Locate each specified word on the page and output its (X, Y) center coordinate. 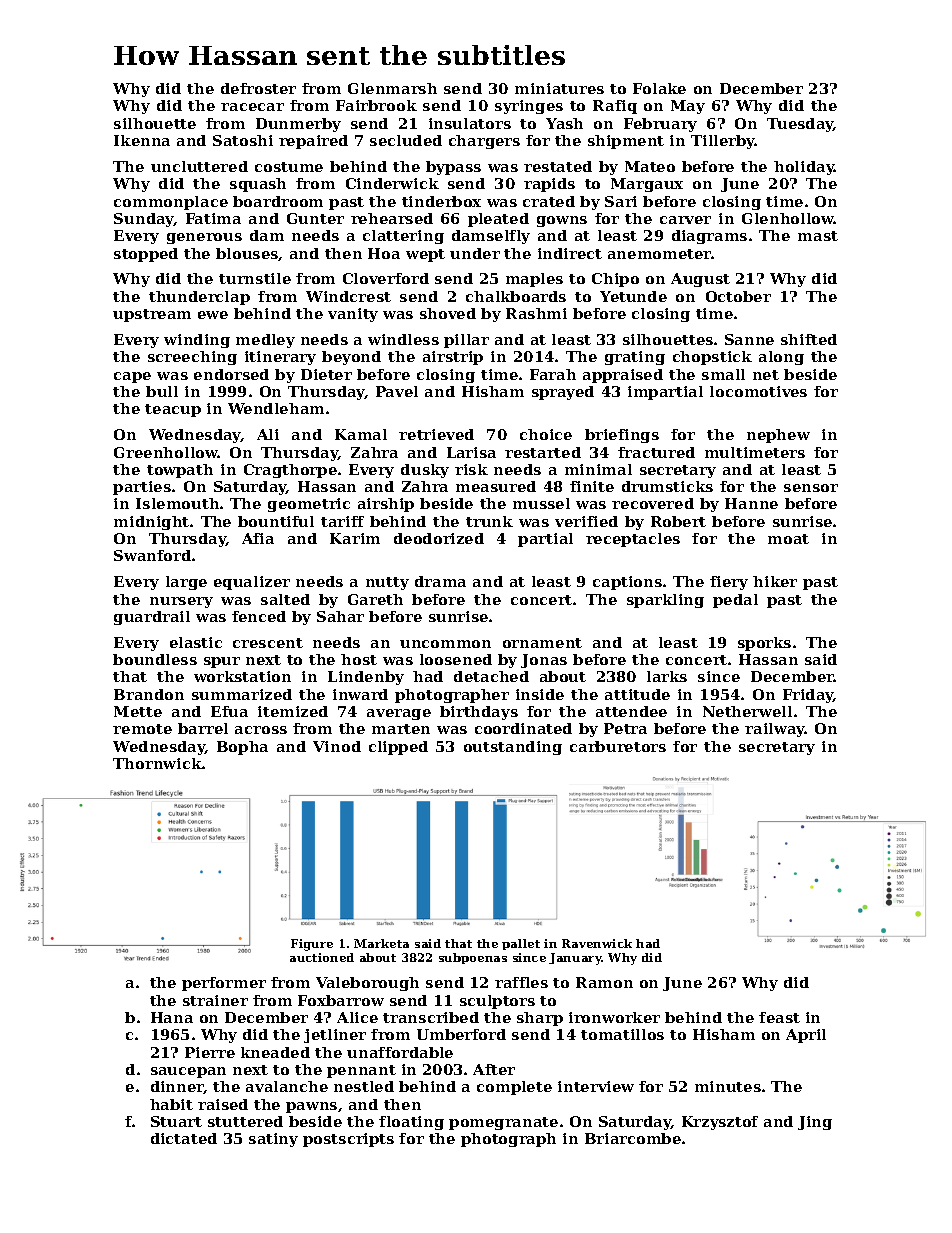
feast (779, 1017)
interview (596, 1086)
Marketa (381, 943)
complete (514, 1088)
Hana (172, 1017)
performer (224, 984)
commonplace (171, 203)
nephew (778, 436)
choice (546, 434)
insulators (470, 123)
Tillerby (723, 142)
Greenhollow (166, 452)
